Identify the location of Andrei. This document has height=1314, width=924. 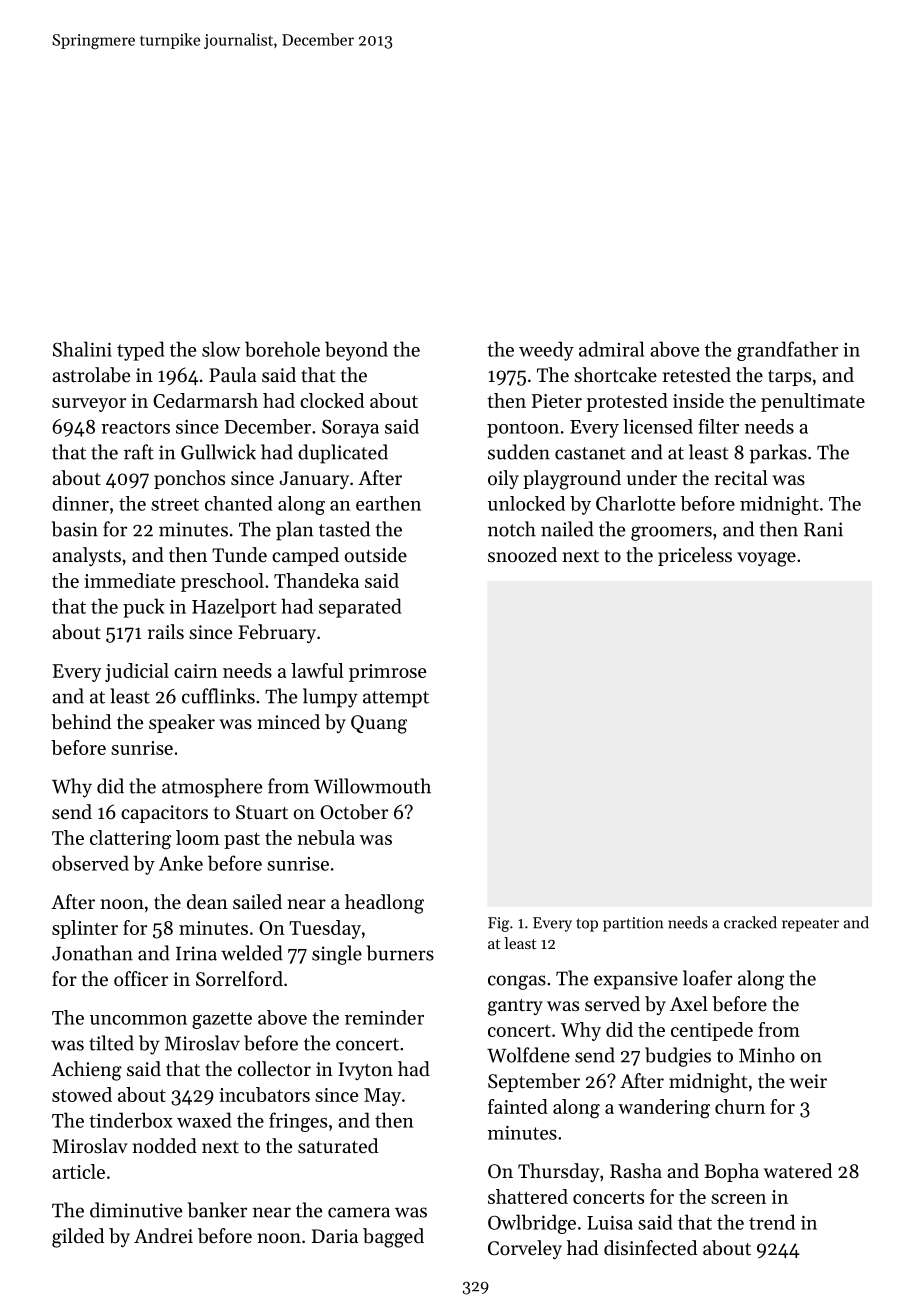
(163, 1235).
